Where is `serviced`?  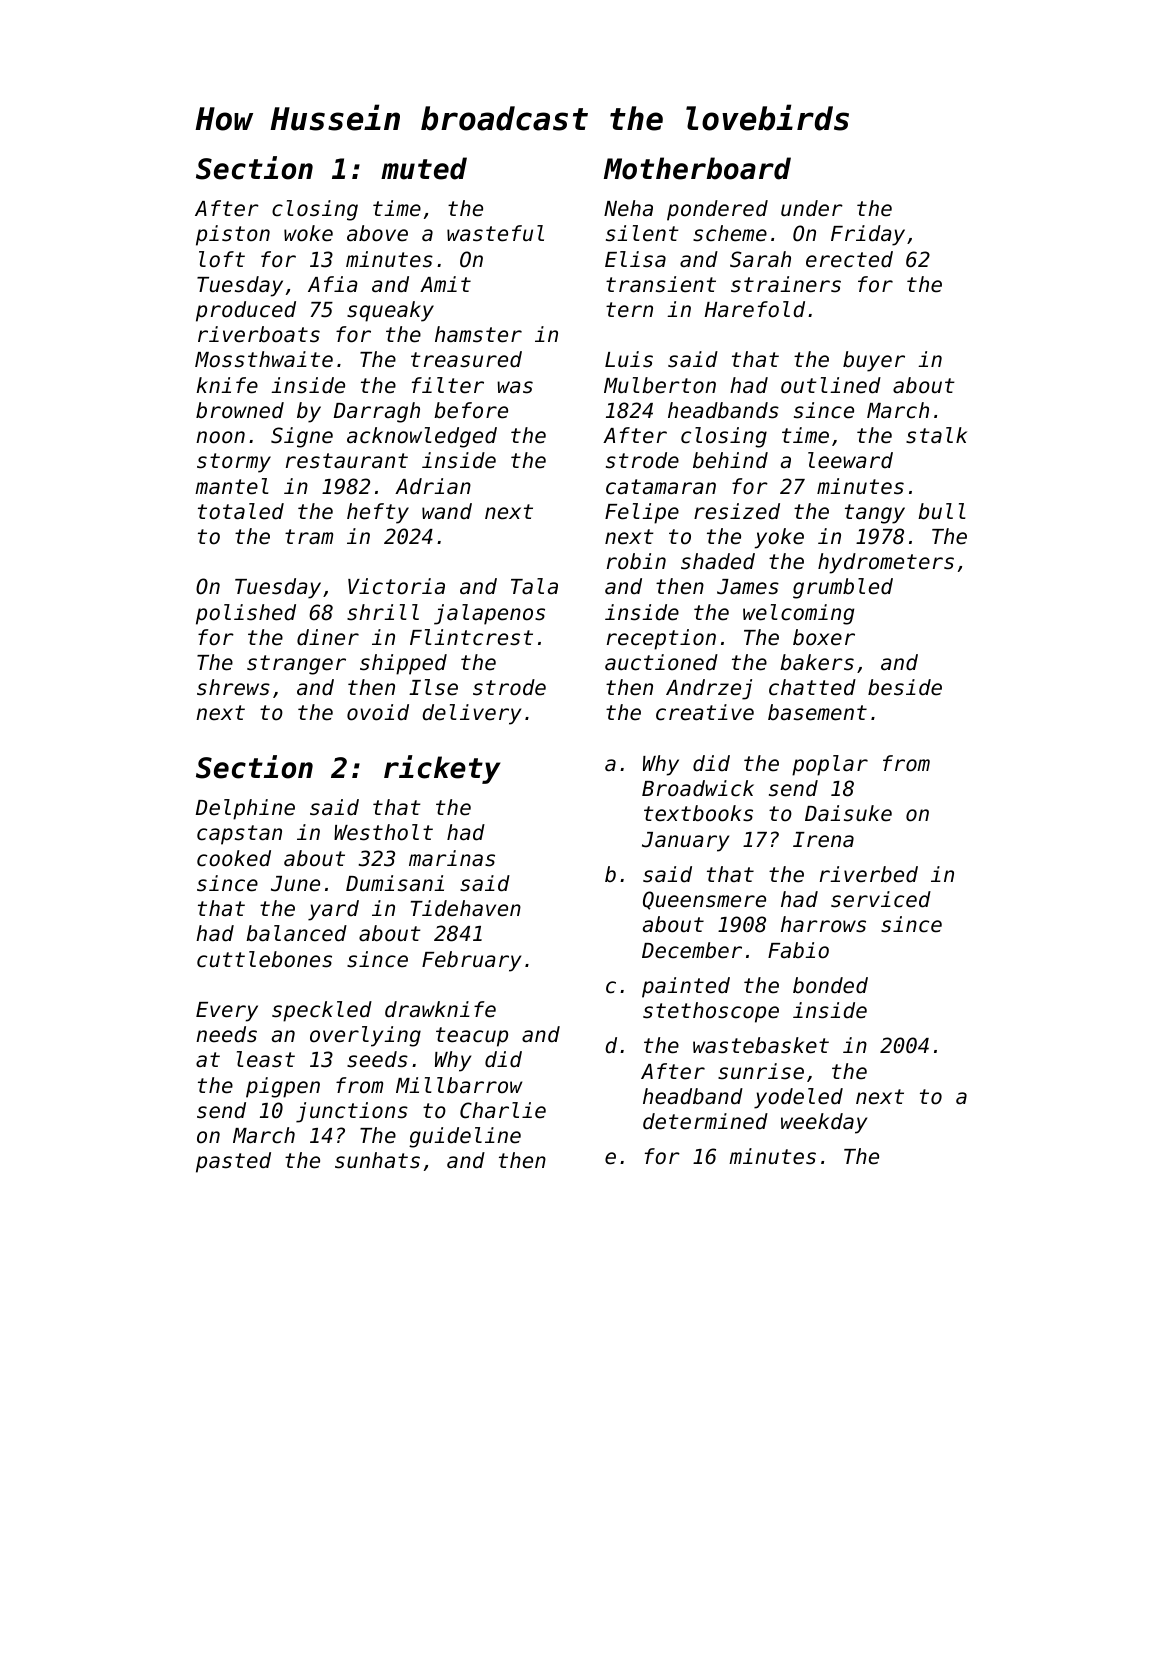 serviced is located at coordinates (881, 899).
